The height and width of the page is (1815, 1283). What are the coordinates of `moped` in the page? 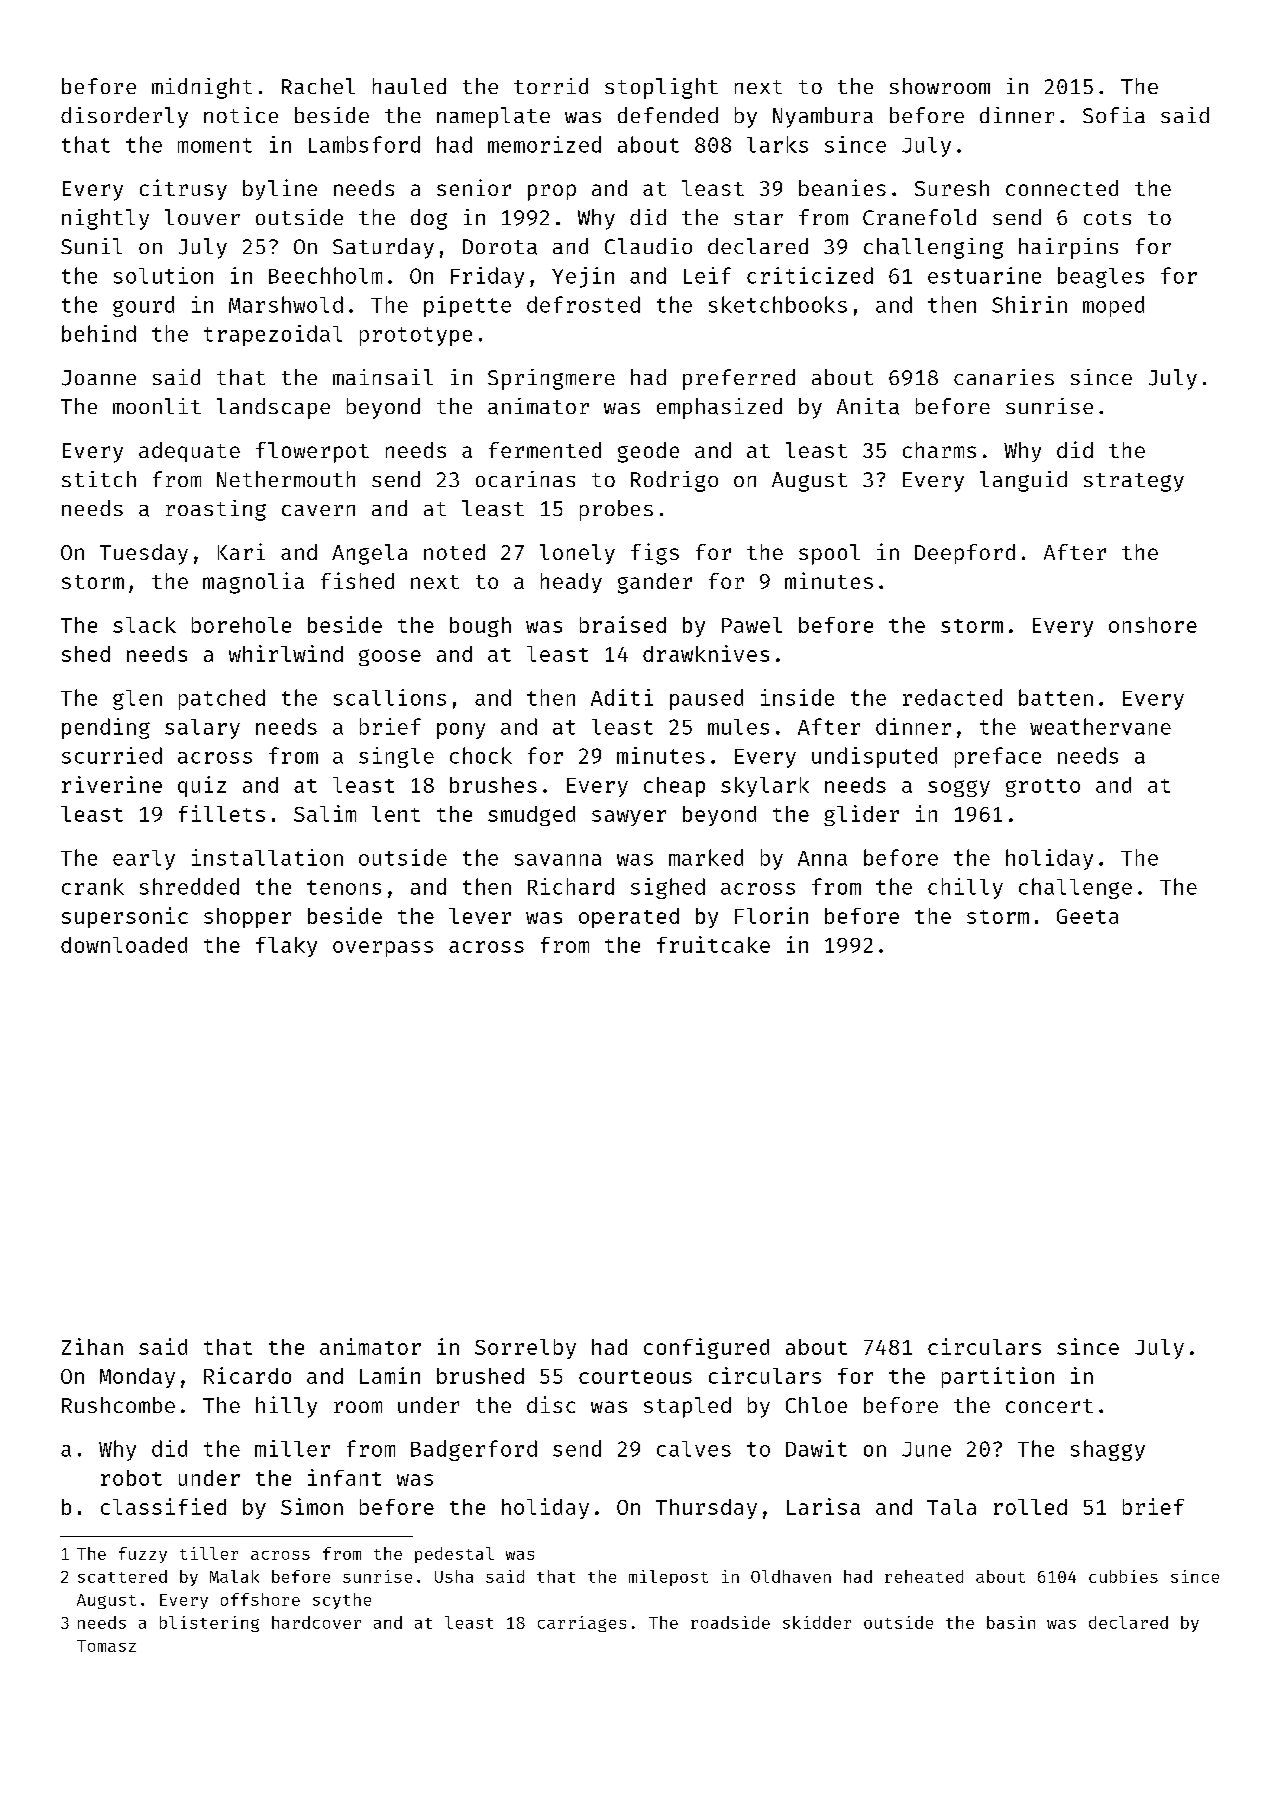 It's located at (1113, 306).
